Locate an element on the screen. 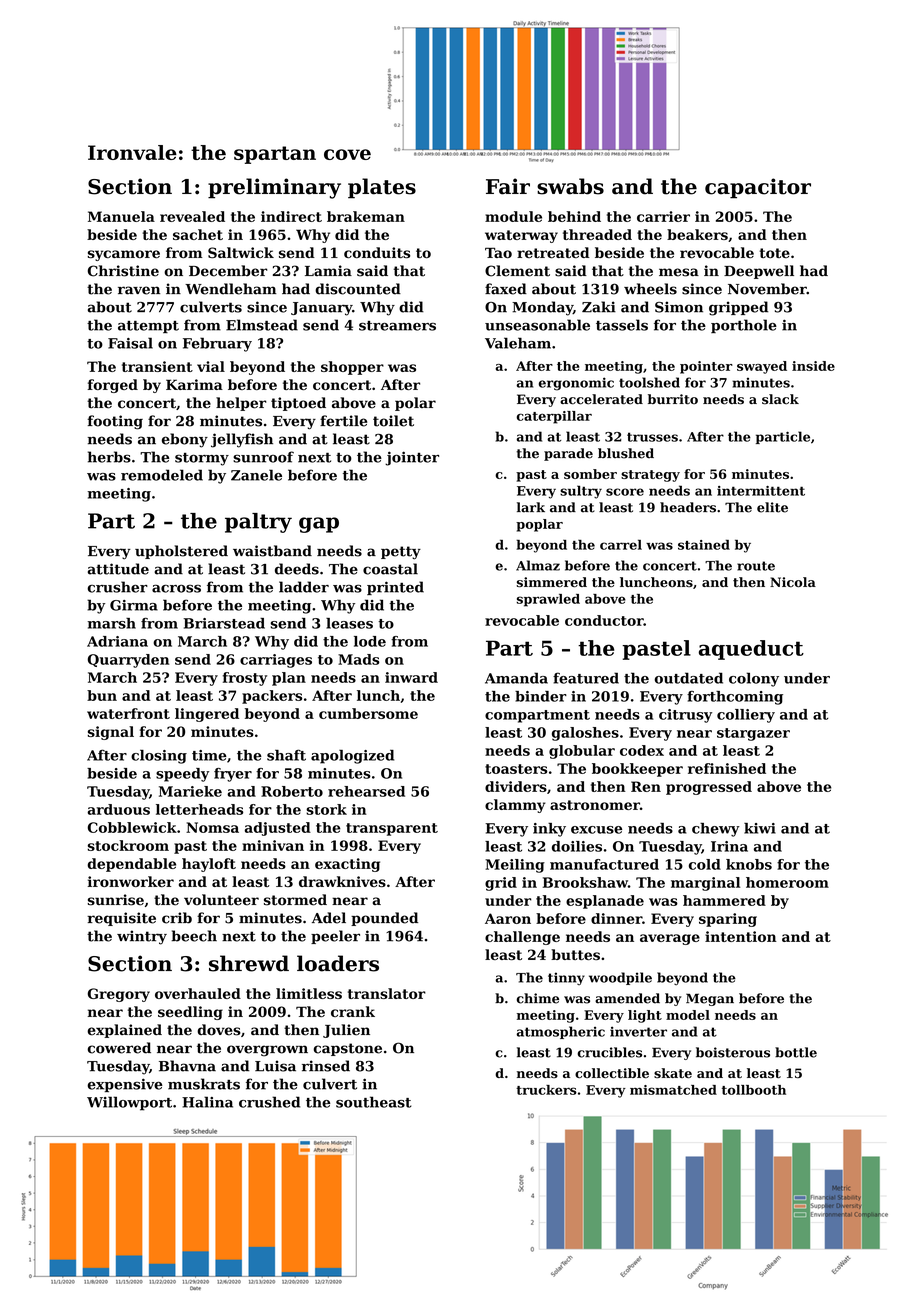  toolshed is located at coordinates (649, 382).
